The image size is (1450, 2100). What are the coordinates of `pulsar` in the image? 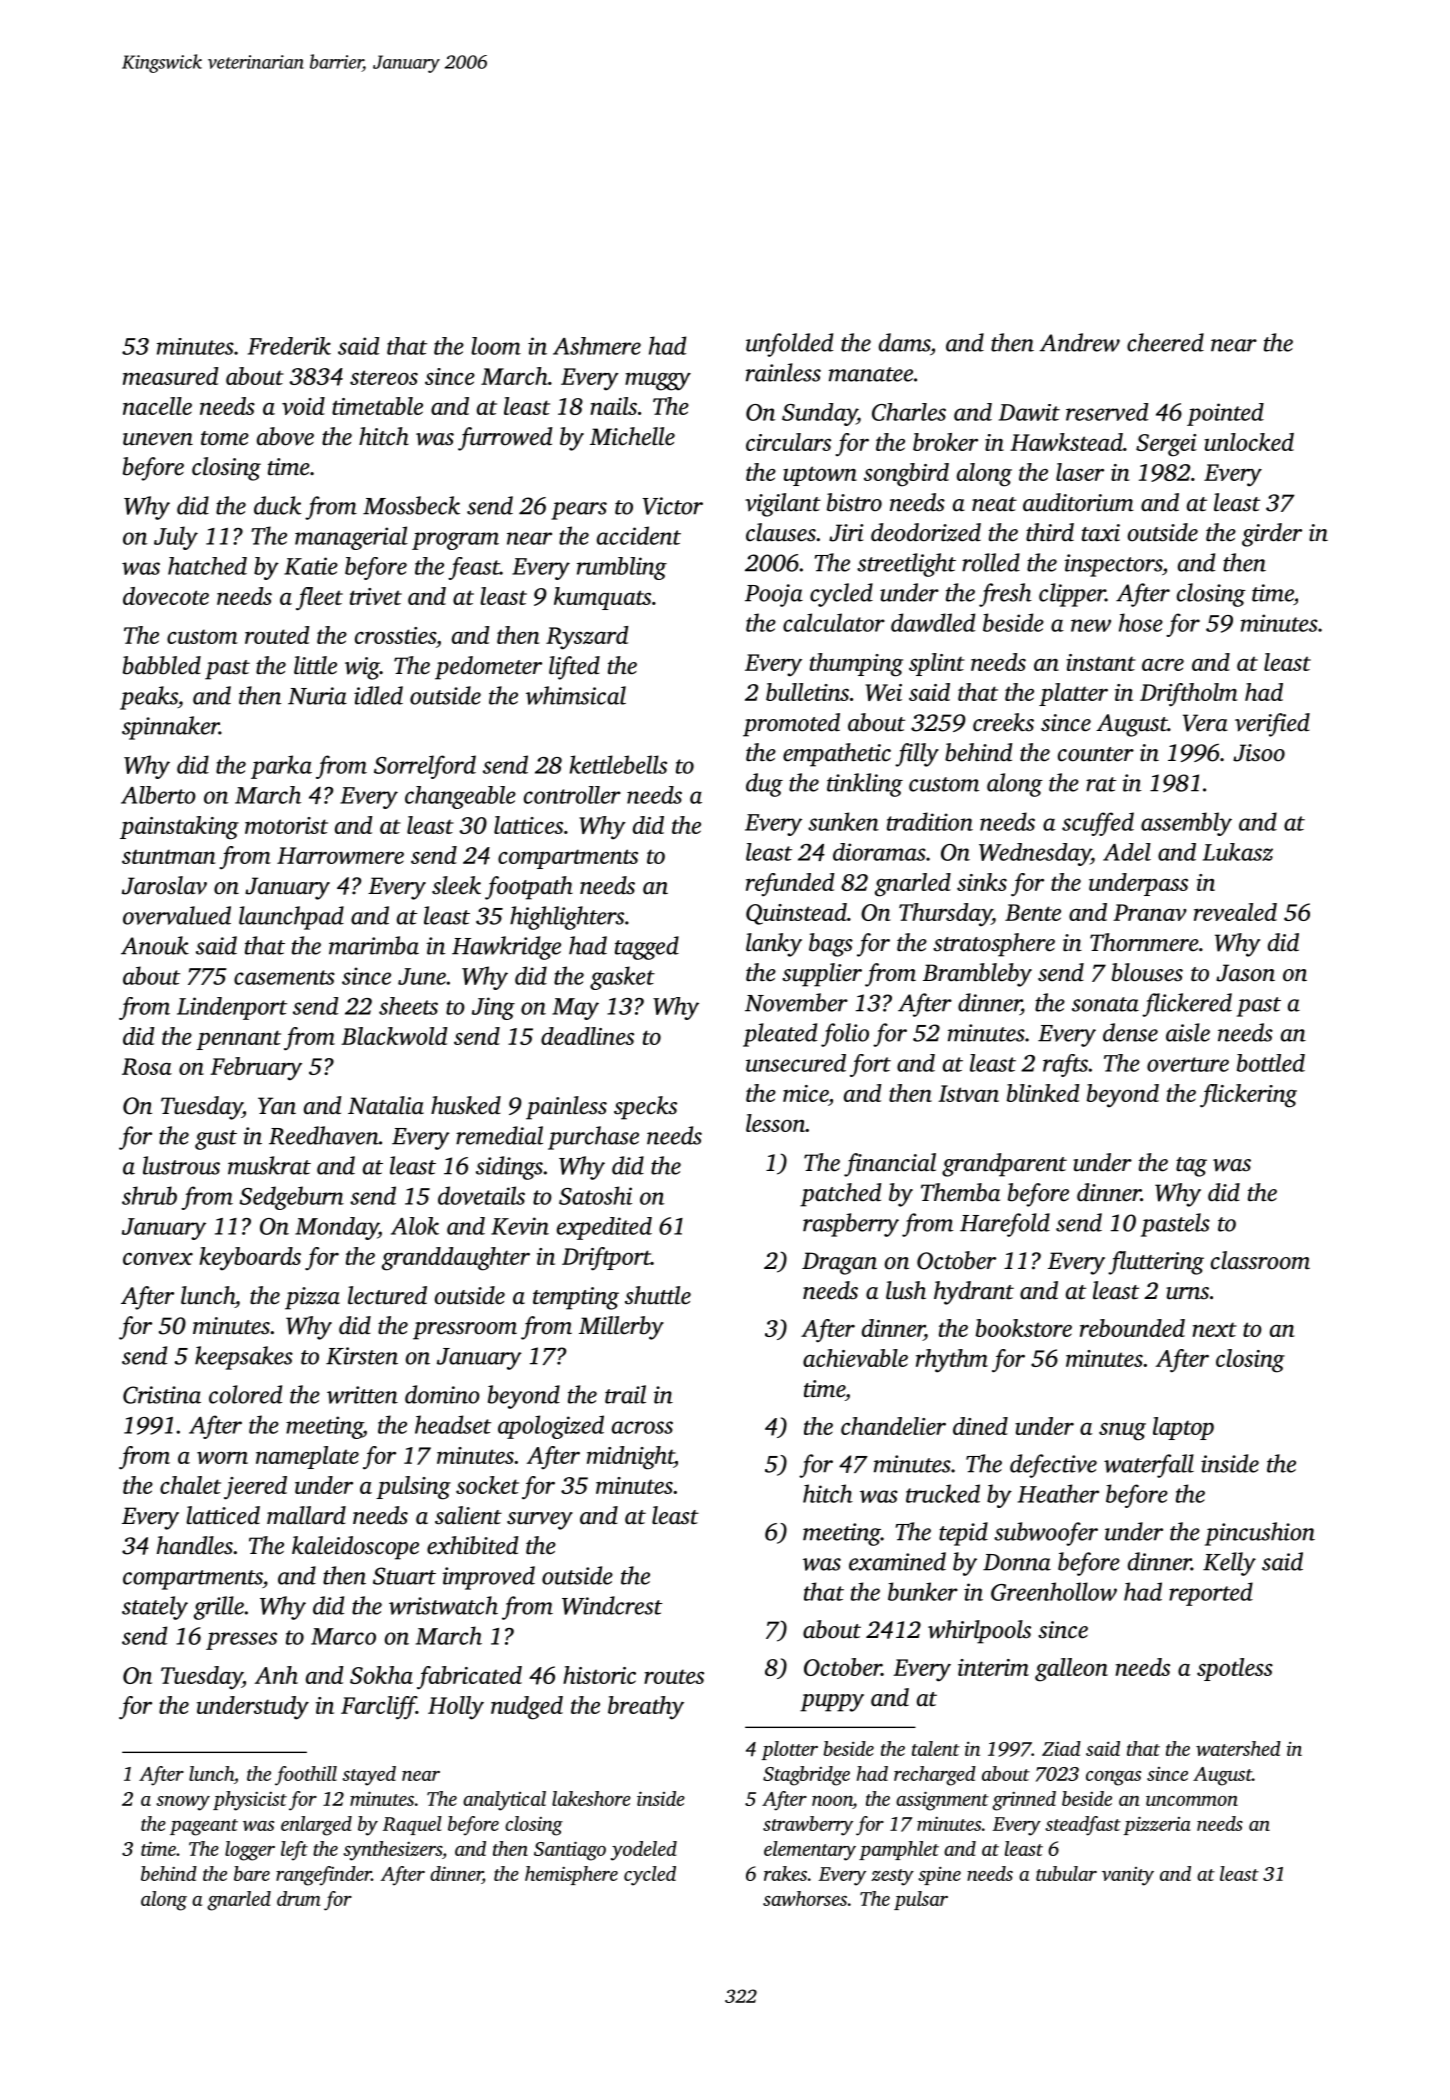 It's located at (921, 1900).
